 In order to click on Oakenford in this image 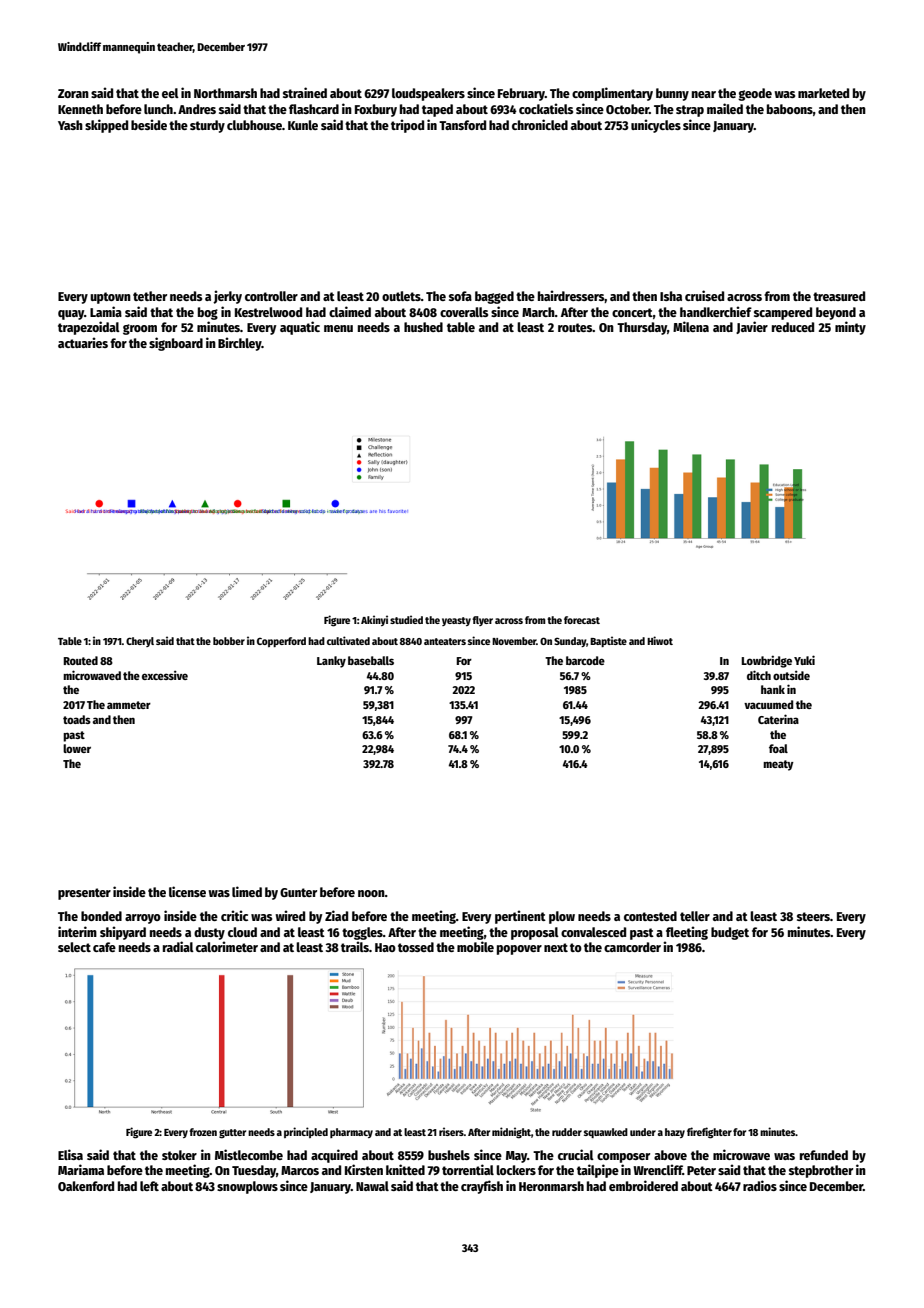, I will do `click(86, 1186)`.
